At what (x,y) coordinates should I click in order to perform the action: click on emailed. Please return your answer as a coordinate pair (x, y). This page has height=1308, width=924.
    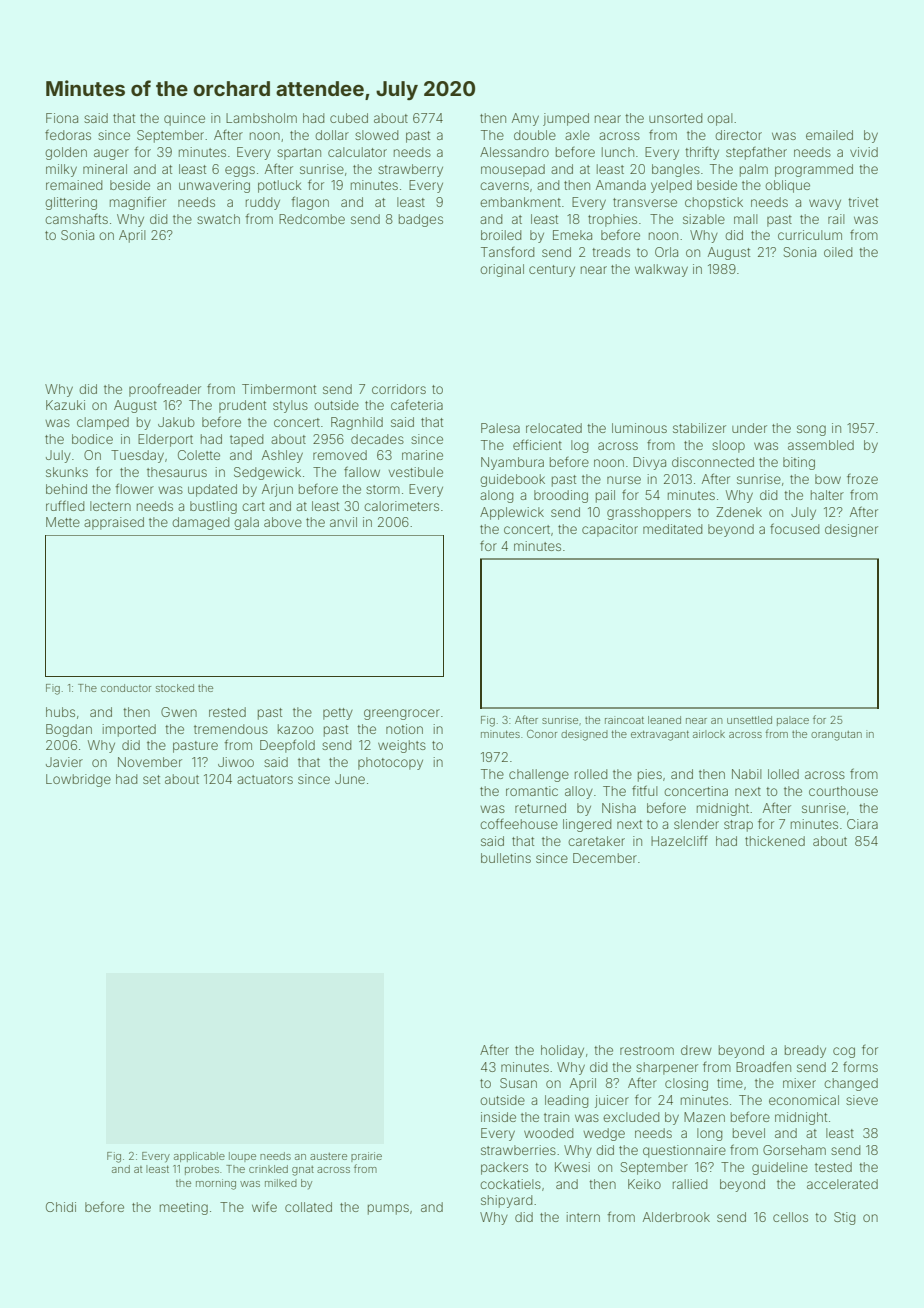
    Looking at the image, I should click on (829, 135).
